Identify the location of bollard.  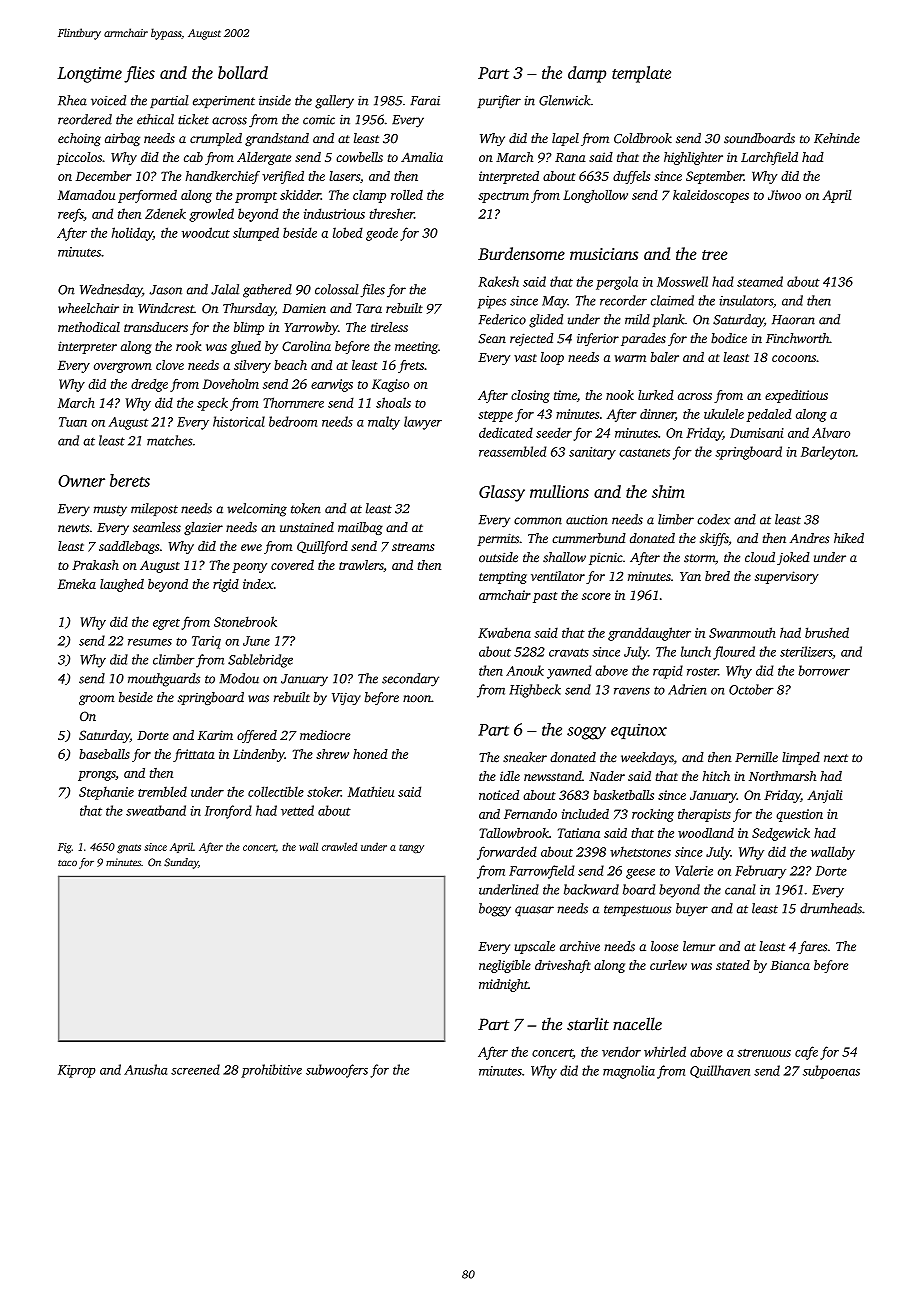
(243, 72).
